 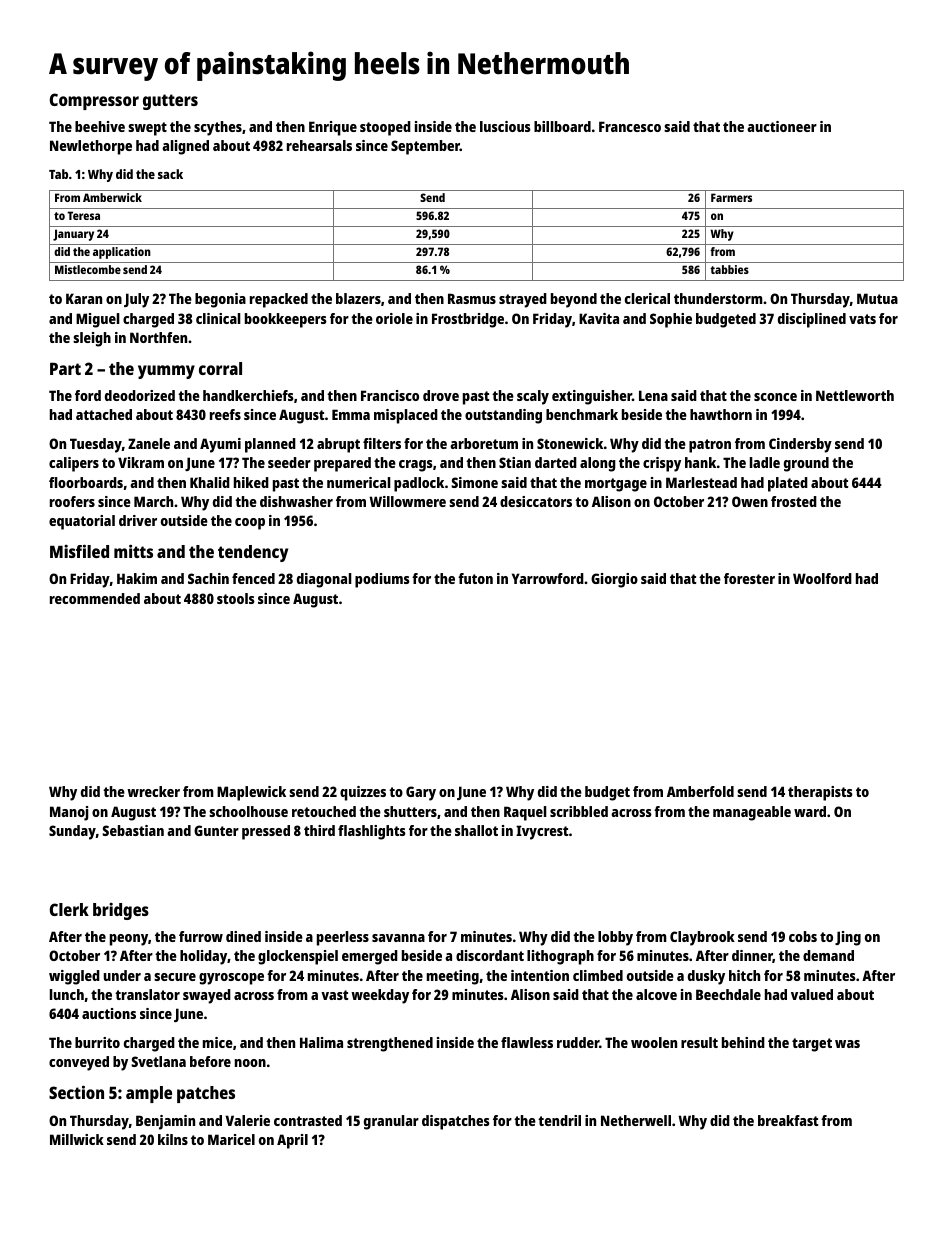 I want to click on Misfiled, so click(x=79, y=551).
